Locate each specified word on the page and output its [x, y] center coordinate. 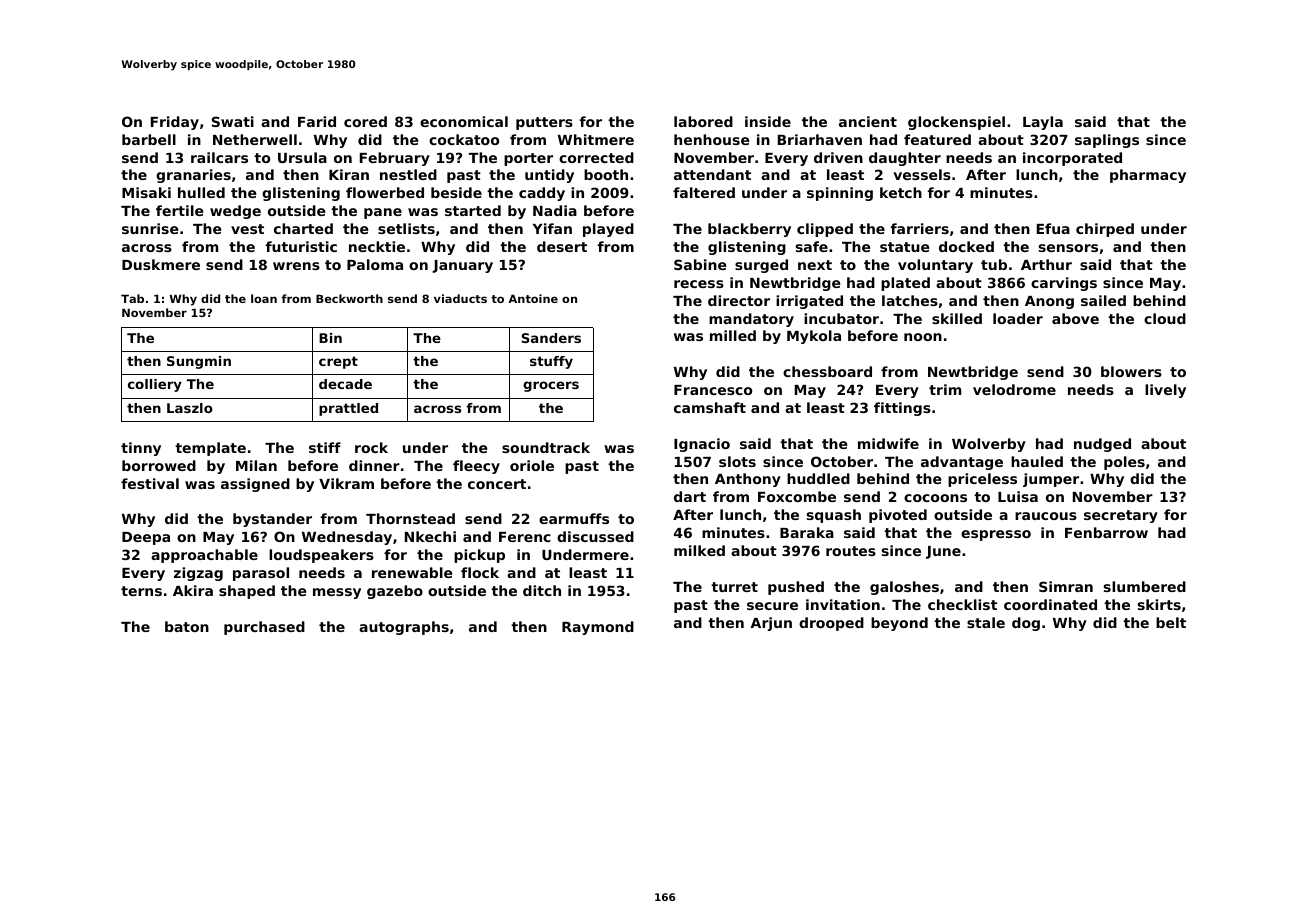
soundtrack [546, 447]
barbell [149, 139]
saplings [1107, 141]
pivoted [898, 516]
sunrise [150, 228]
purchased [264, 628]
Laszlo [190, 408]
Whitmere [596, 139]
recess [699, 284]
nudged [1102, 445]
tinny [141, 449]
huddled [818, 478]
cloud [1165, 318]
